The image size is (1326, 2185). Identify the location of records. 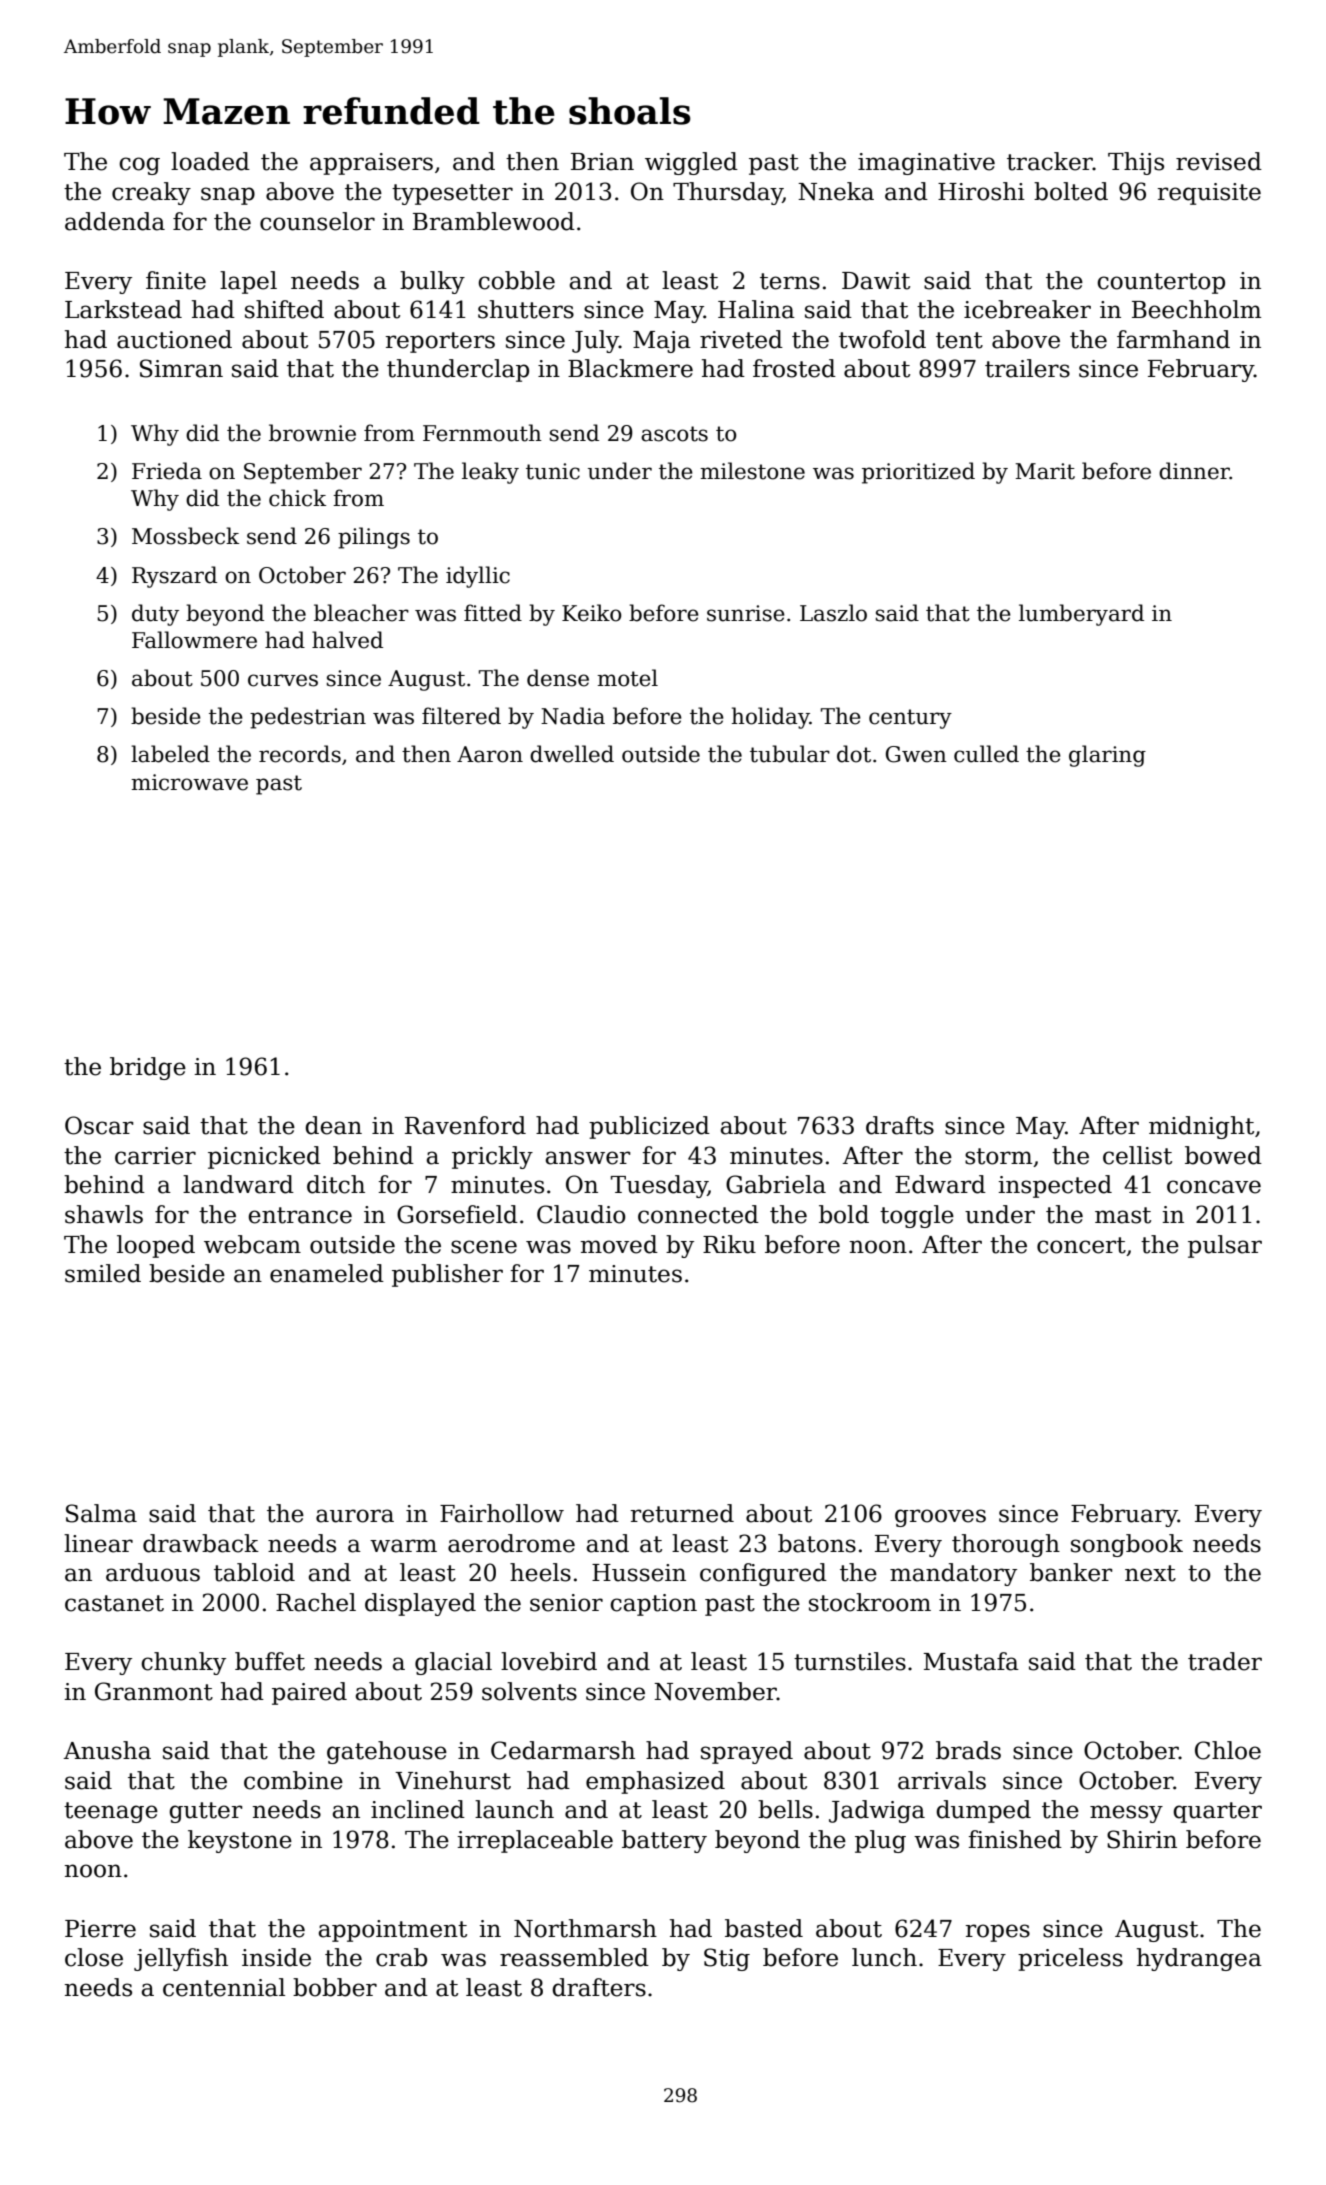
(300, 754).
